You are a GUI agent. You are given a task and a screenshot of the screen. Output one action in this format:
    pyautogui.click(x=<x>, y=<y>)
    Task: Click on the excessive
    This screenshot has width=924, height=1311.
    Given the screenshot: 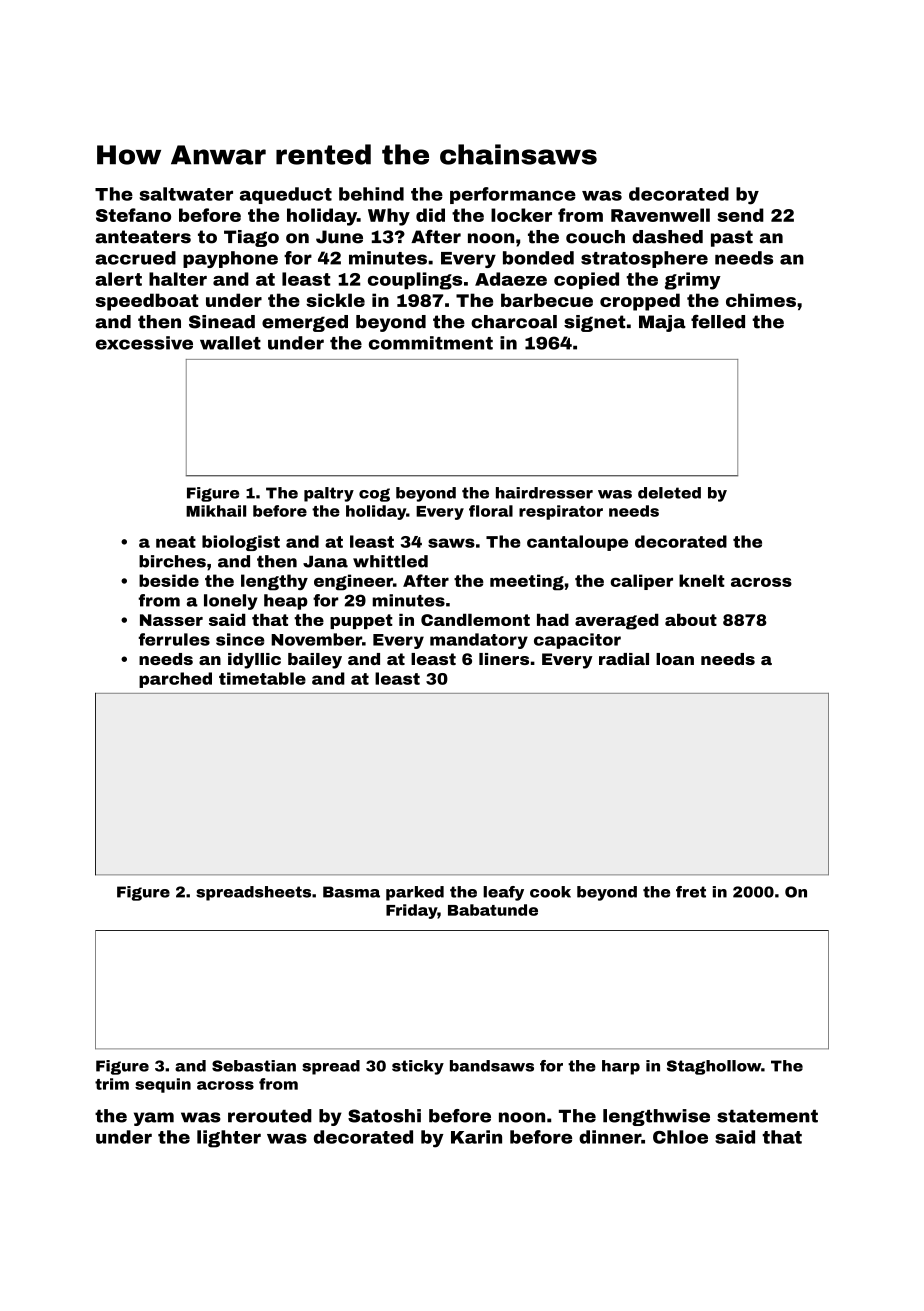 What is the action you would take?
    pyautogui.click(x=144, y=343)
